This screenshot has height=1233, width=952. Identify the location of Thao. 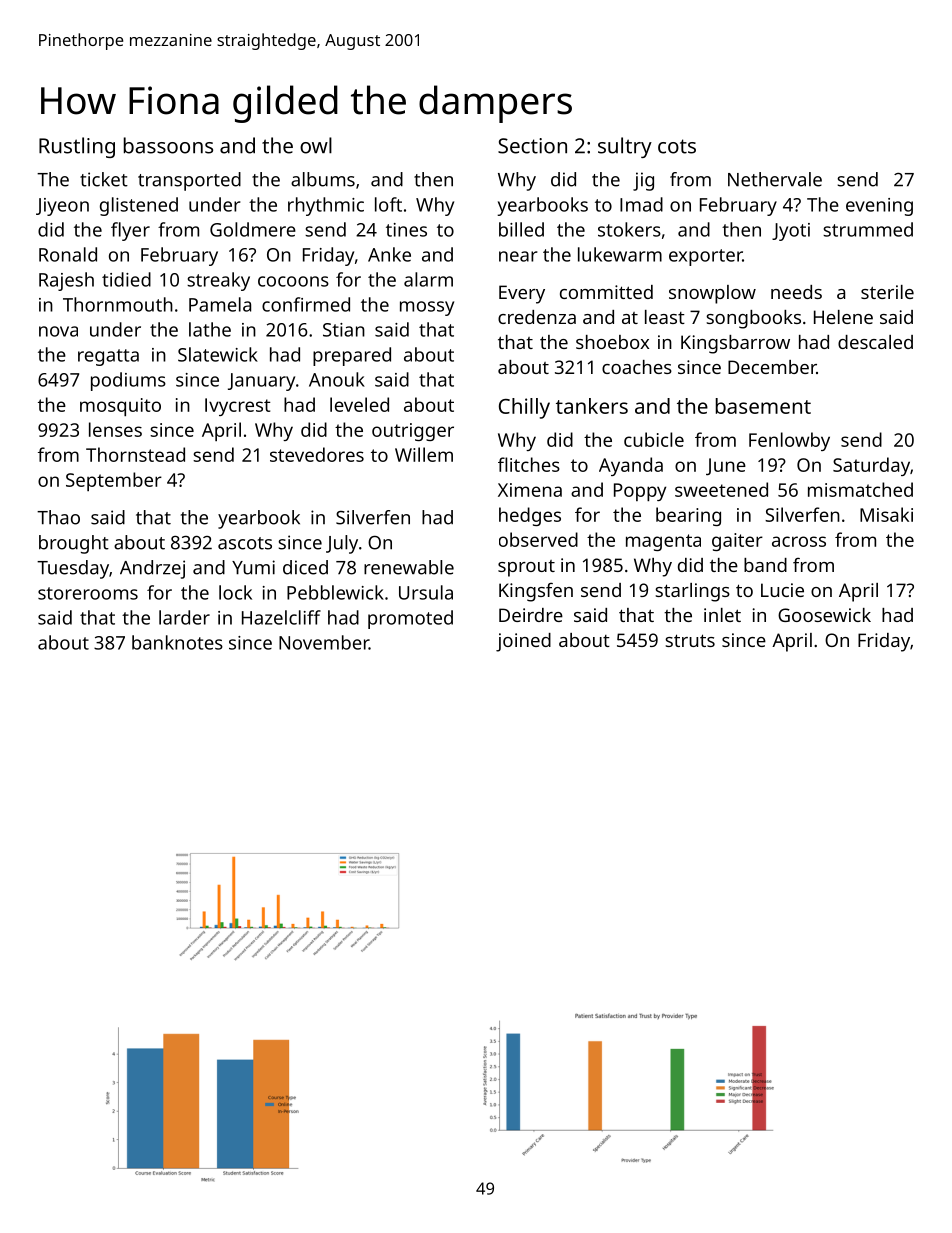
(58, 517).
